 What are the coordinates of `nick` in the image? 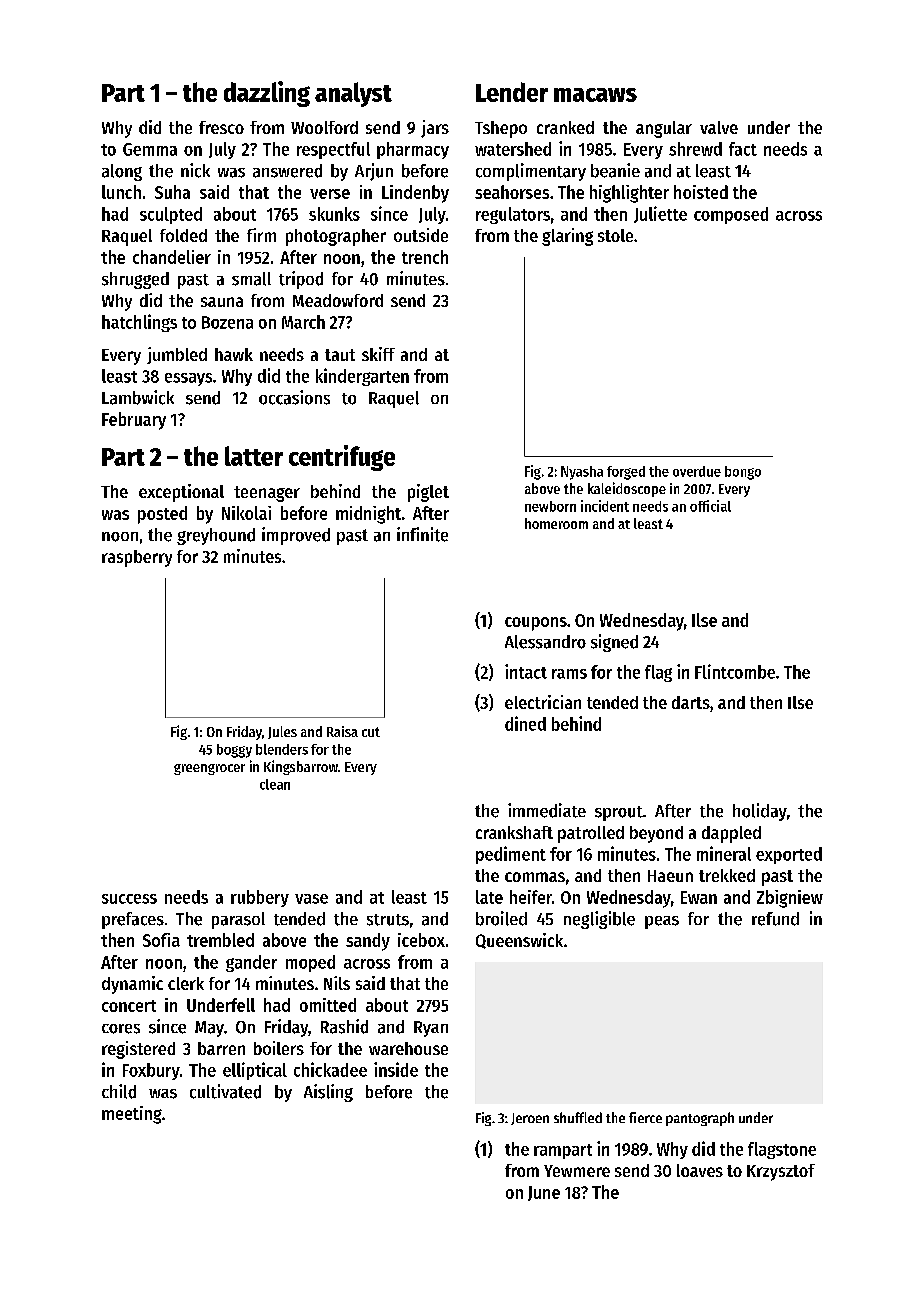 It's located at (195, 170).
